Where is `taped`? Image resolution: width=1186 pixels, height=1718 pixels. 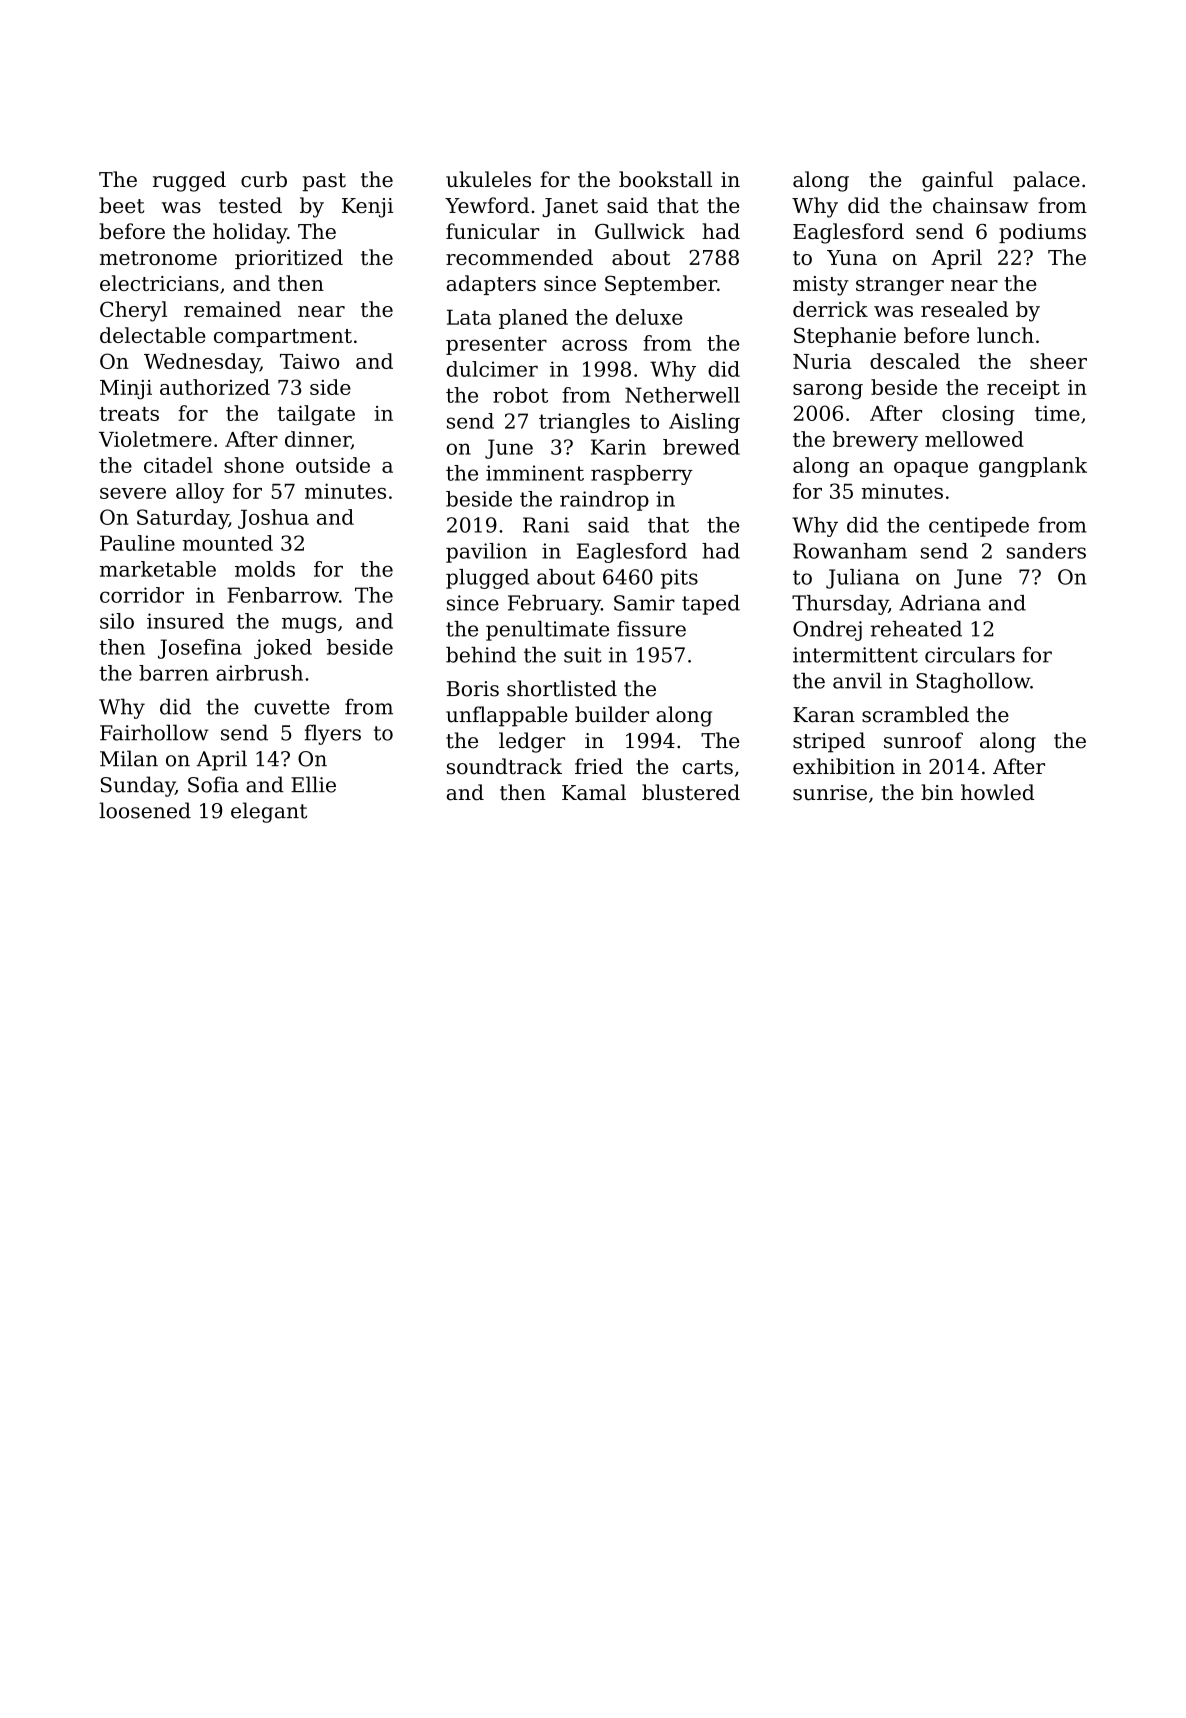 taped is located at coordinates (711, 605).
